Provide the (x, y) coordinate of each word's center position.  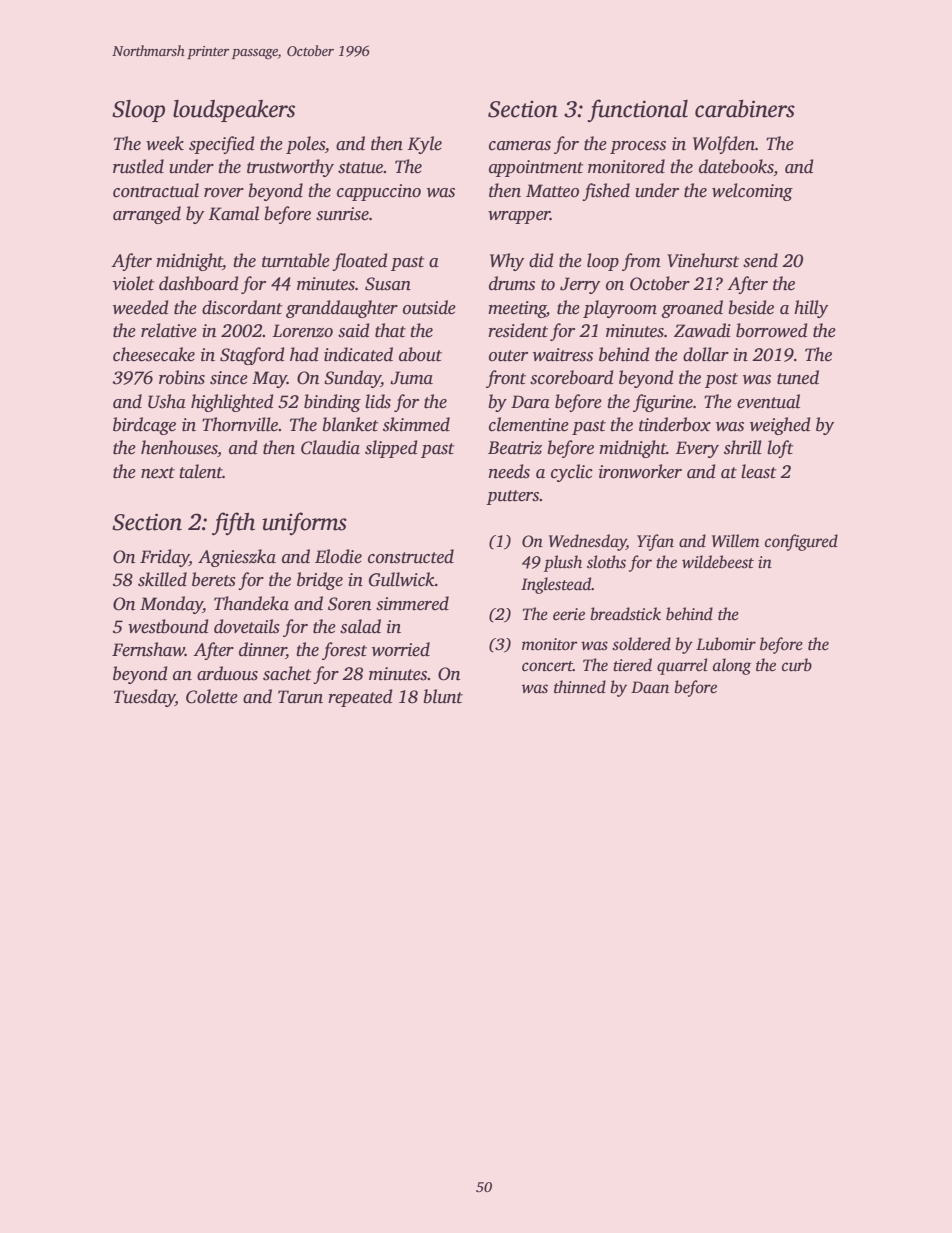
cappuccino (379, 192)
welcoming (752, 192)
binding (332, 403)
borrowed (772, 330)
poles (305, 145)
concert (547, 666)
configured (801, 542)
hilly (811, 309)
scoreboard (572, 377)
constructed (411, 556)
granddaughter (342, 309)
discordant (242, 307)
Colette (212, 696)
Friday (164, 558)
